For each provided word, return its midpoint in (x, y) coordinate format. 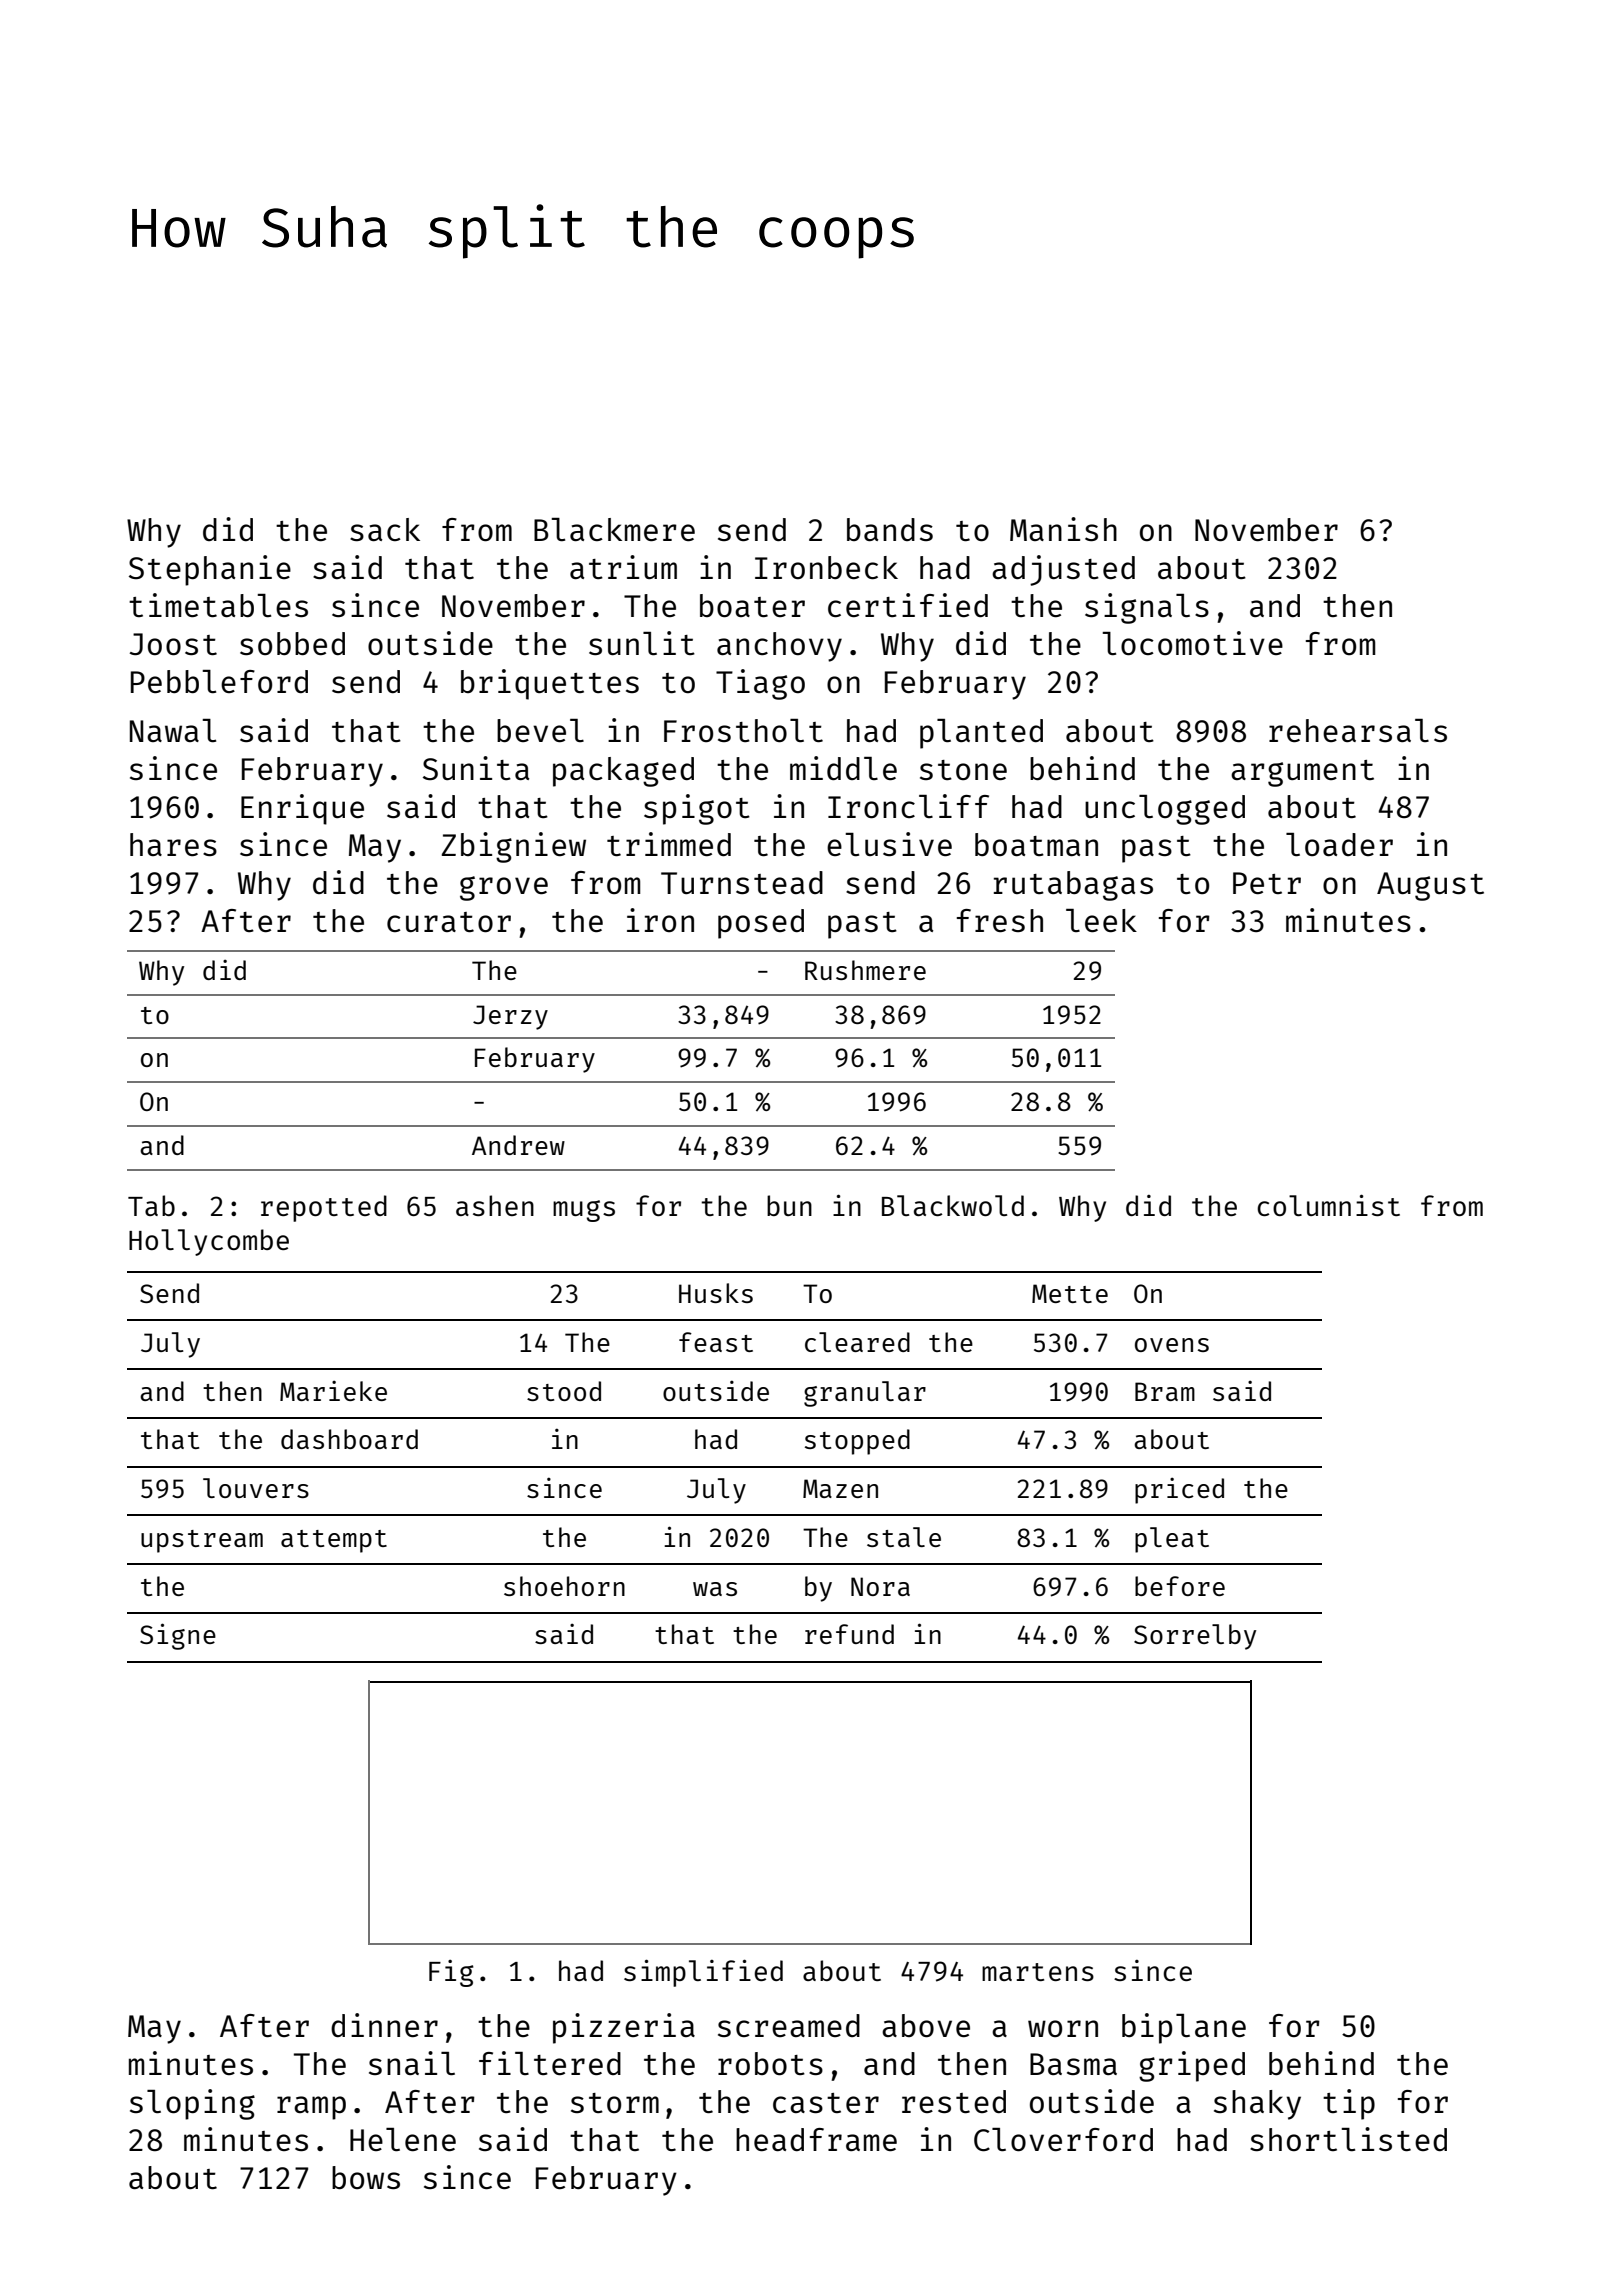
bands (890, 529)
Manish (1063, 529)
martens (1038, 1972)
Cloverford (1063, 2140)
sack (385, 529)
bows (366, 2177)
